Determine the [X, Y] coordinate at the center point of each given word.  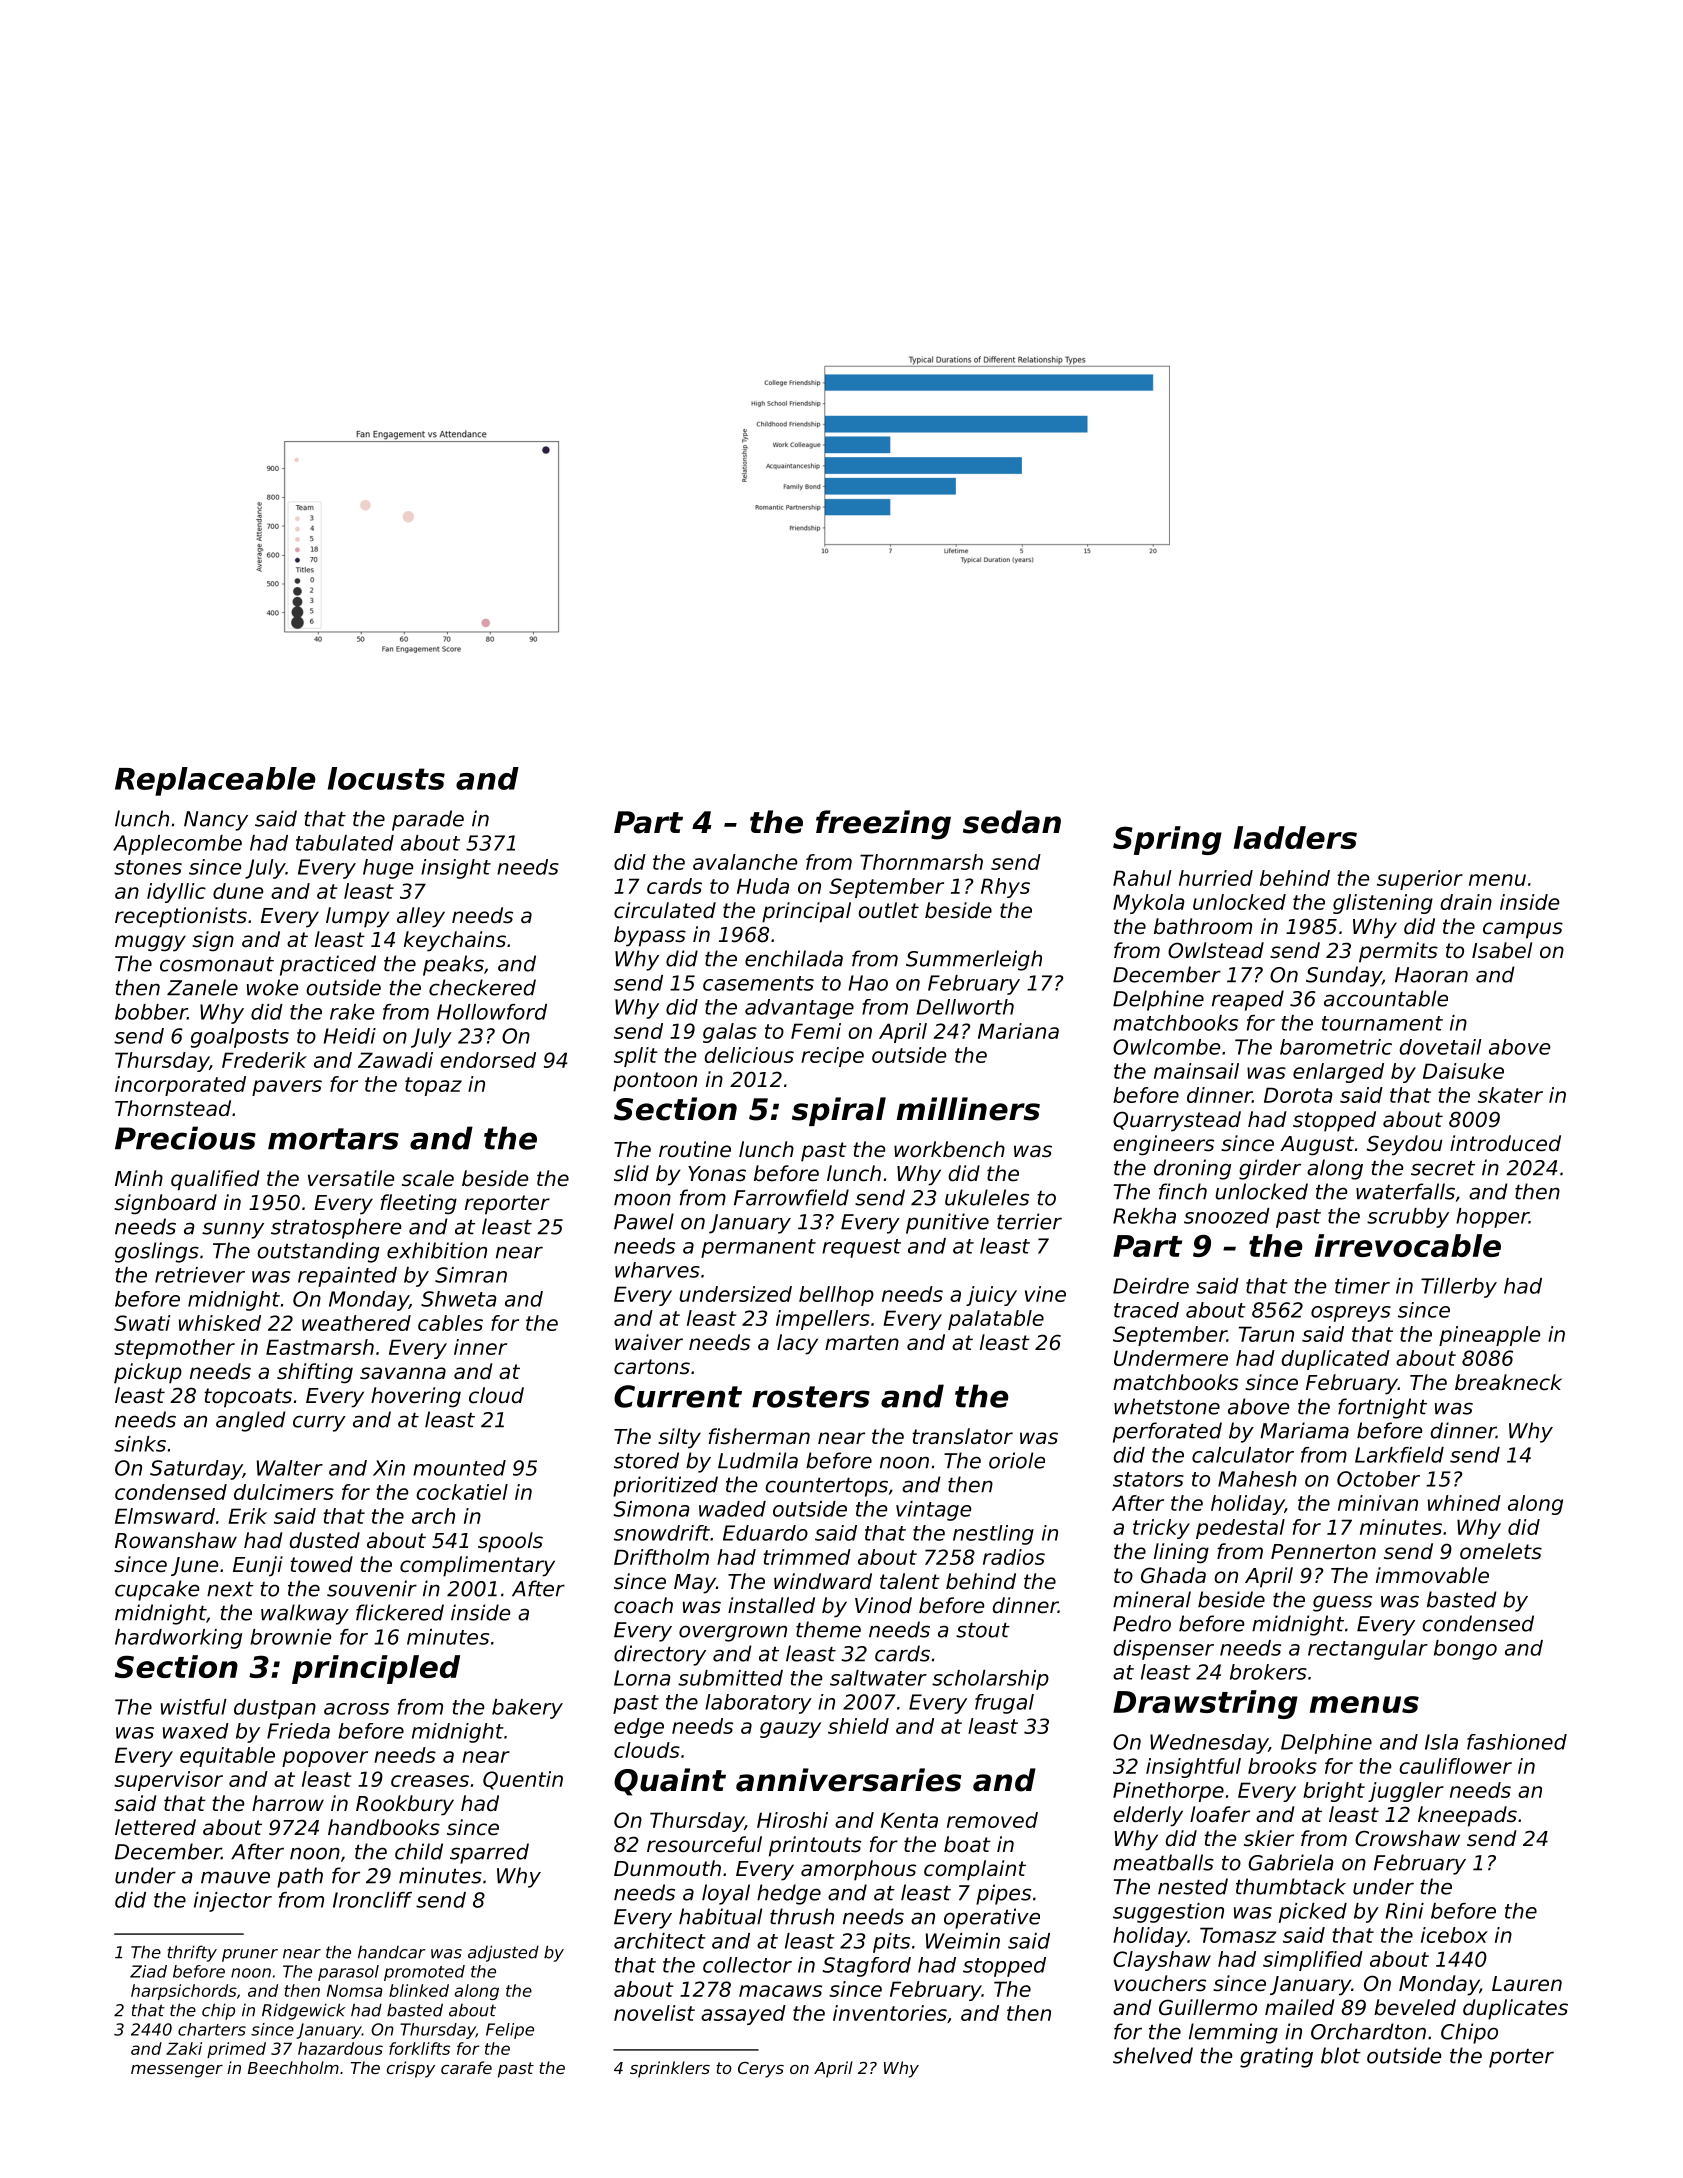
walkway [305, 1614]
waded [732, 1509]
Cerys [761, 2070]
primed [236, 2050]
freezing [883, 825]
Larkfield [1399, 1455]
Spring [1167, 840]
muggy [150, 943]
